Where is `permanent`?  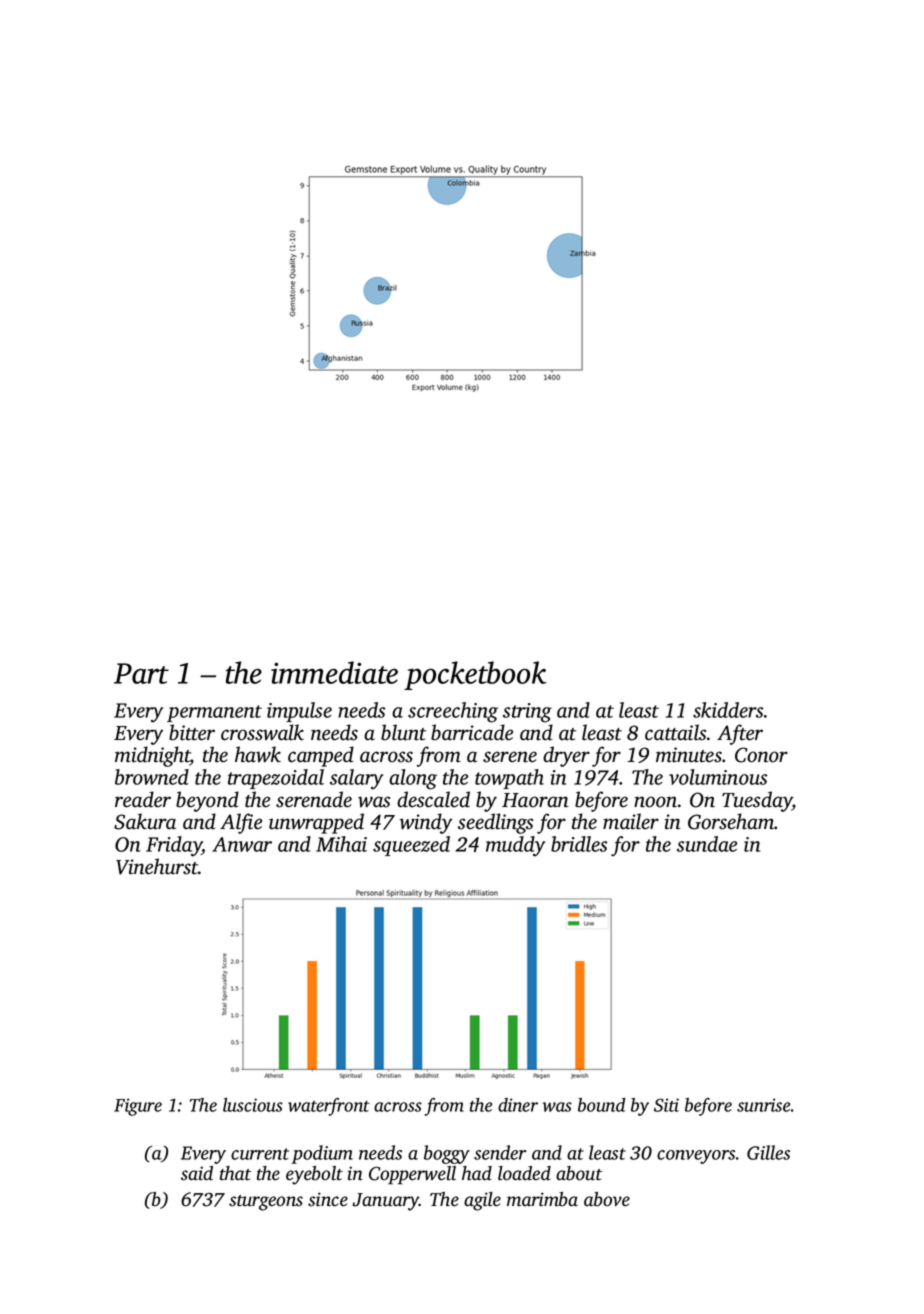
permanent is located at coordinates (214, 713).
